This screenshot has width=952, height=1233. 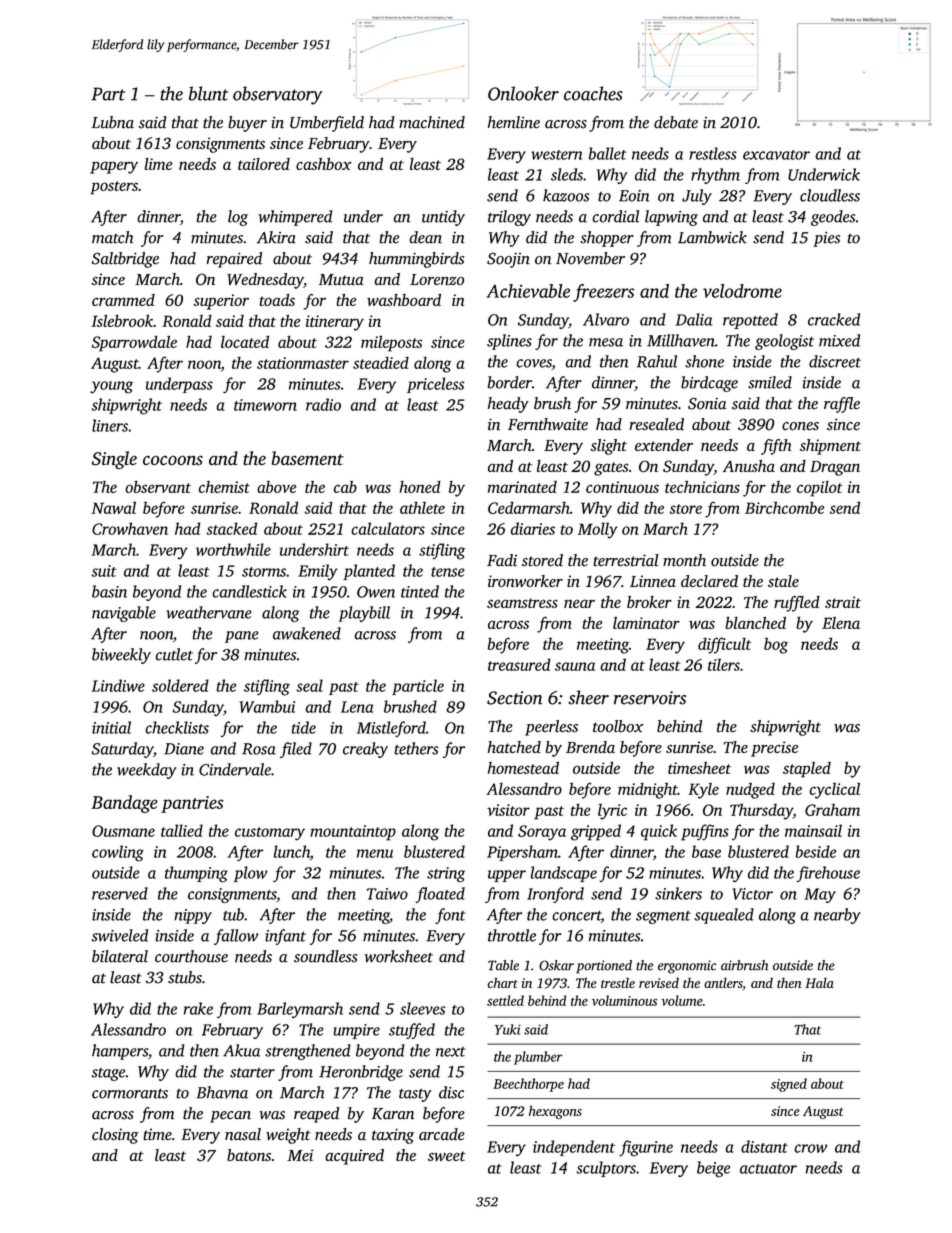 I want to click on Akua, so click(x=241, y=1050).
